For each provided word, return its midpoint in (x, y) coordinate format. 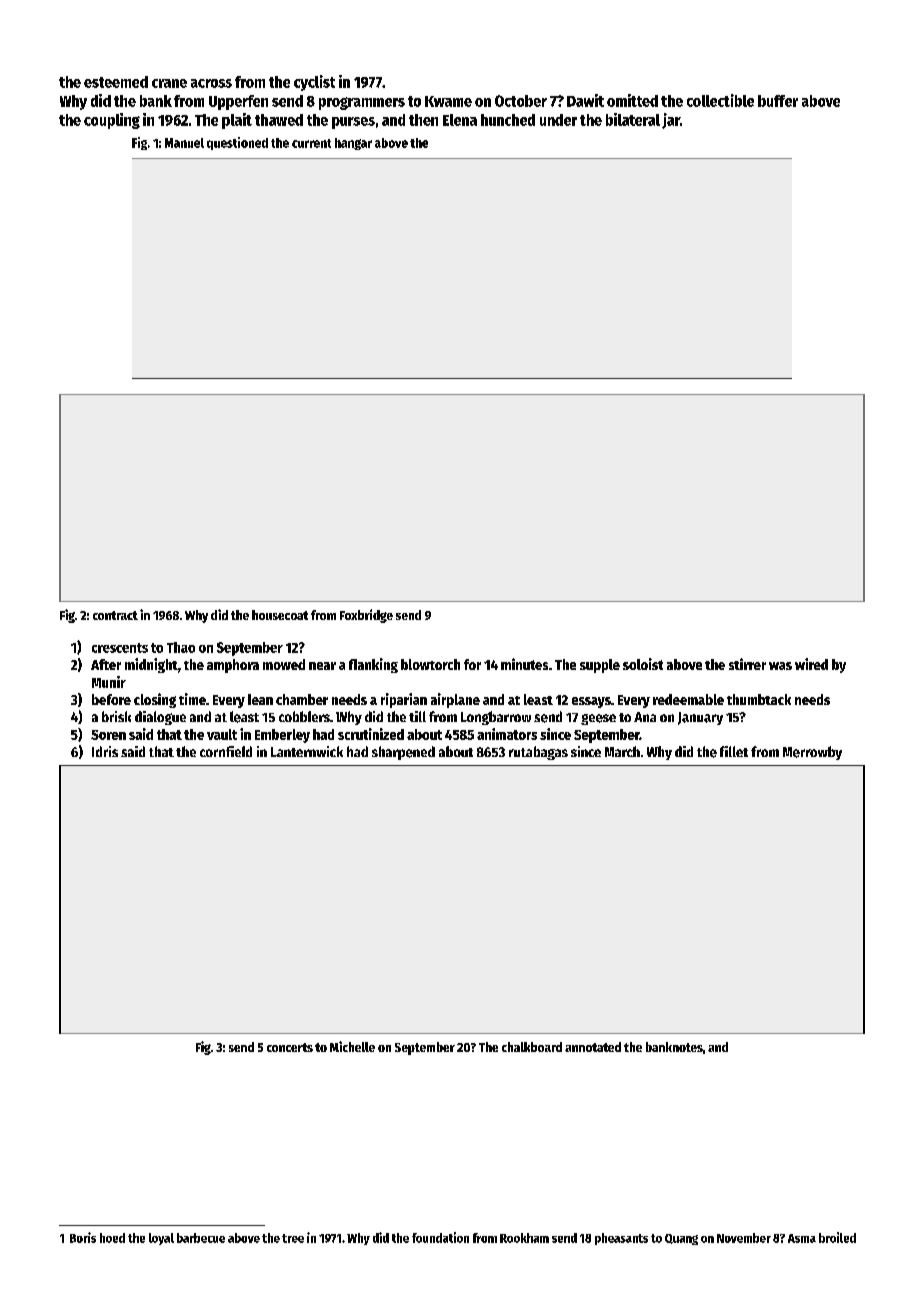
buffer (778, 101)
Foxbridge (366, 616)
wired (811, 664)
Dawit (585, 100)
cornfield (226, 751)
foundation (440, 1237)
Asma (802, 1238)
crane (169, 83)
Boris (83, 1237)
